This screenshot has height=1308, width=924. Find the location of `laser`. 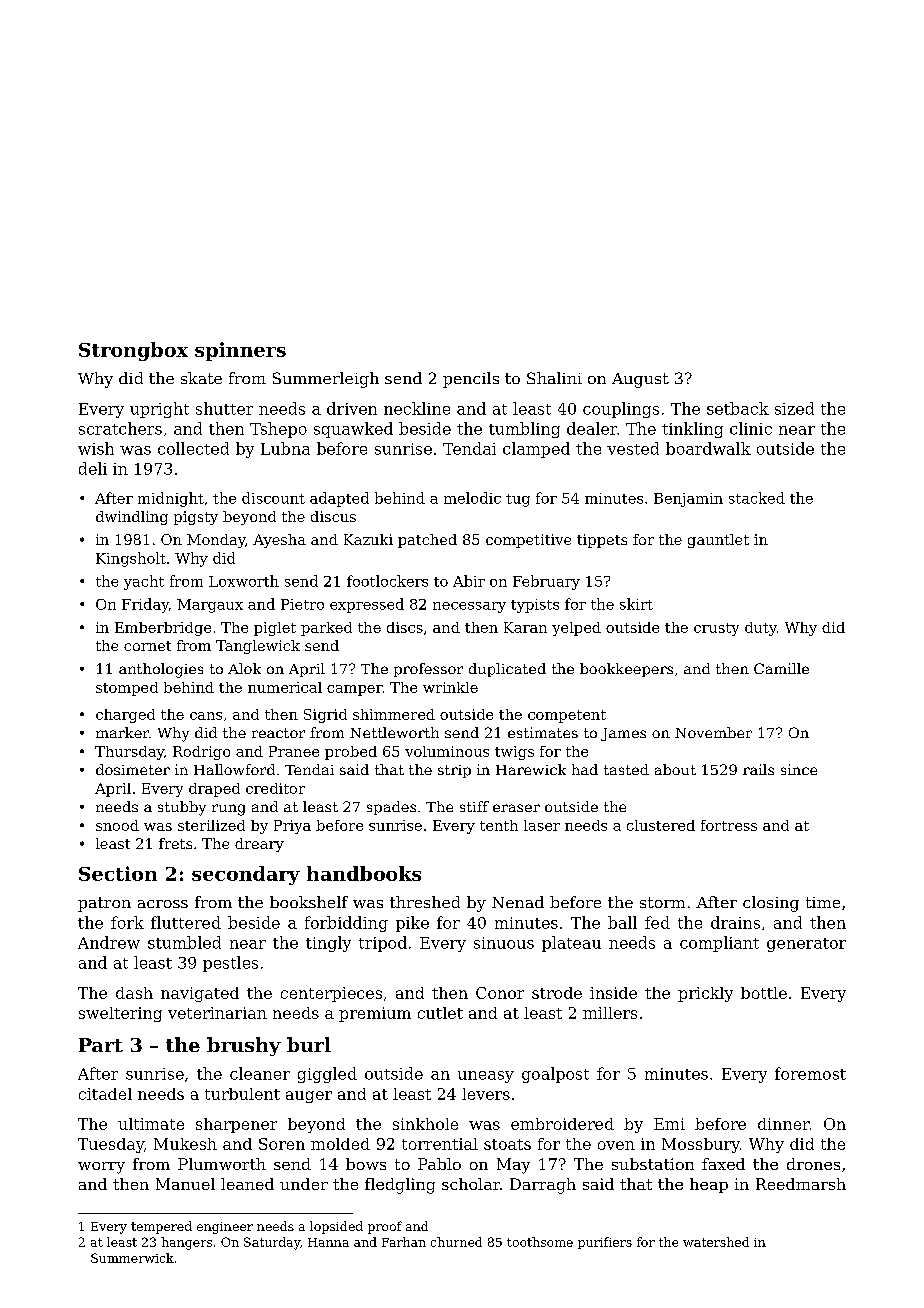

laser is located at coordinates (542, 825).
